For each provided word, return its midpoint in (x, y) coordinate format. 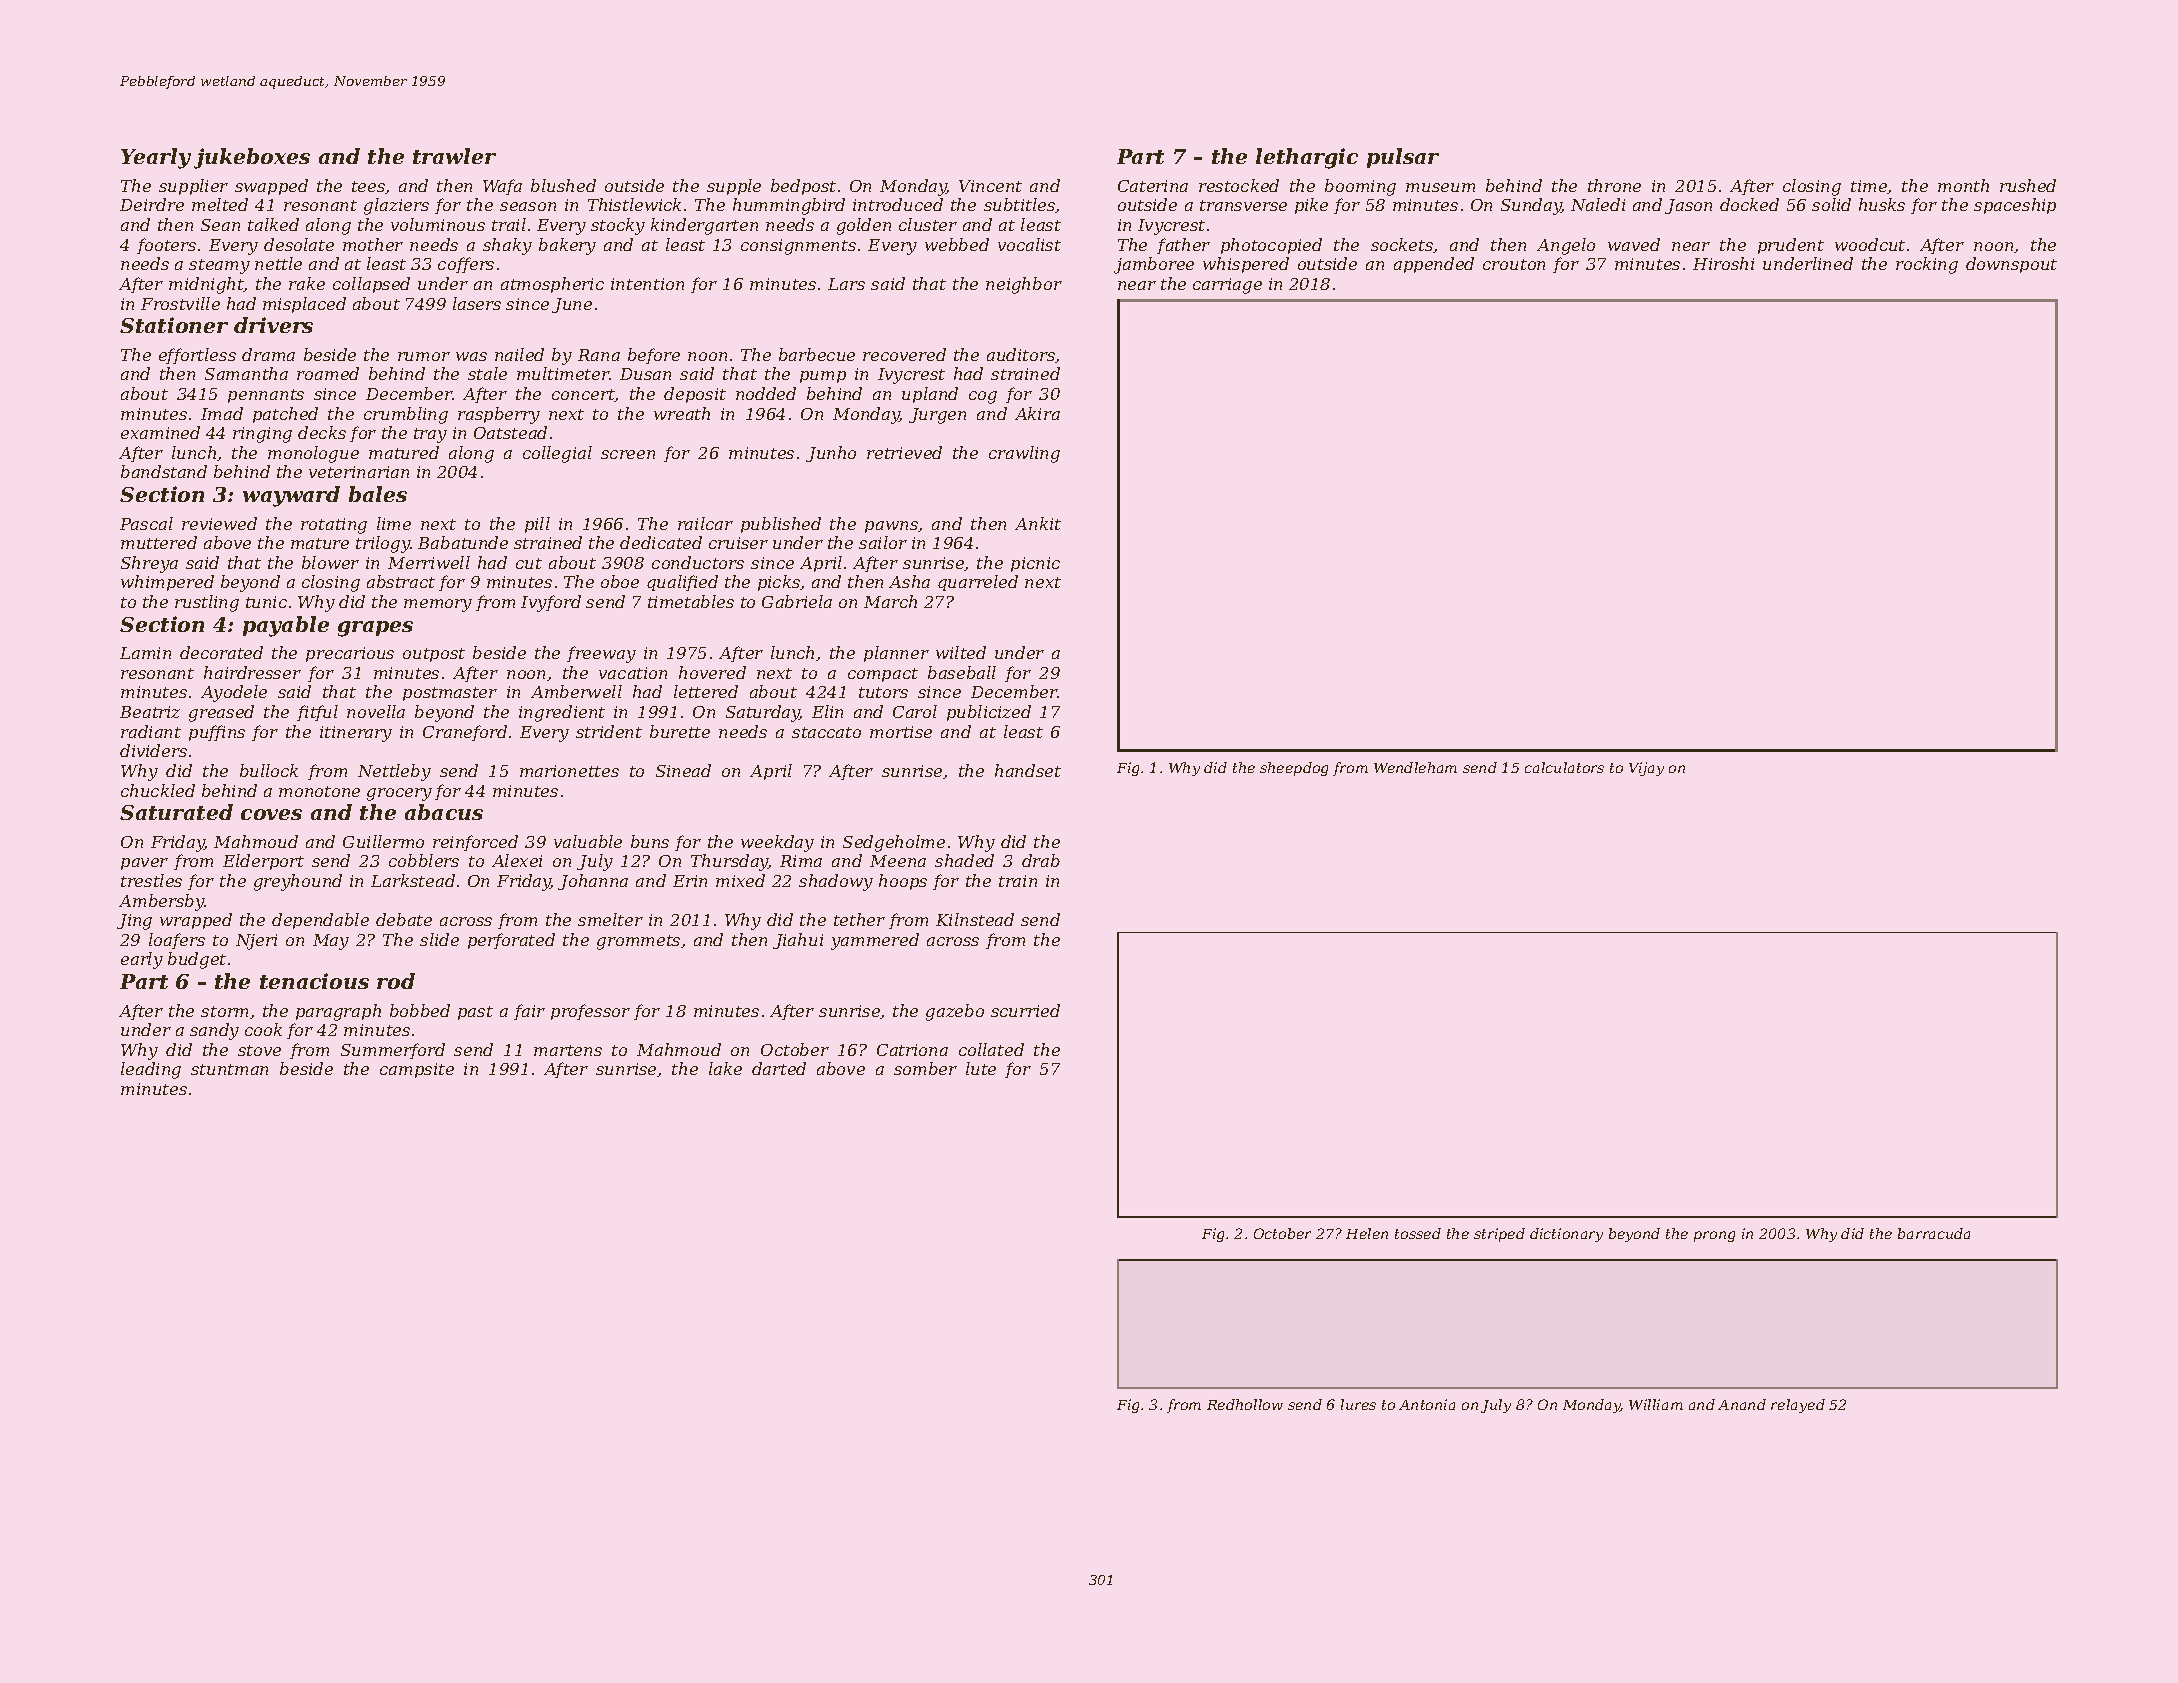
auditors (1021, 355)
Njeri (256, 942)
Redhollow (1245, 1404)
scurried (1025, 1010)
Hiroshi (1723, 263)
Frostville (180, 303)
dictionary (1566, 1235)
